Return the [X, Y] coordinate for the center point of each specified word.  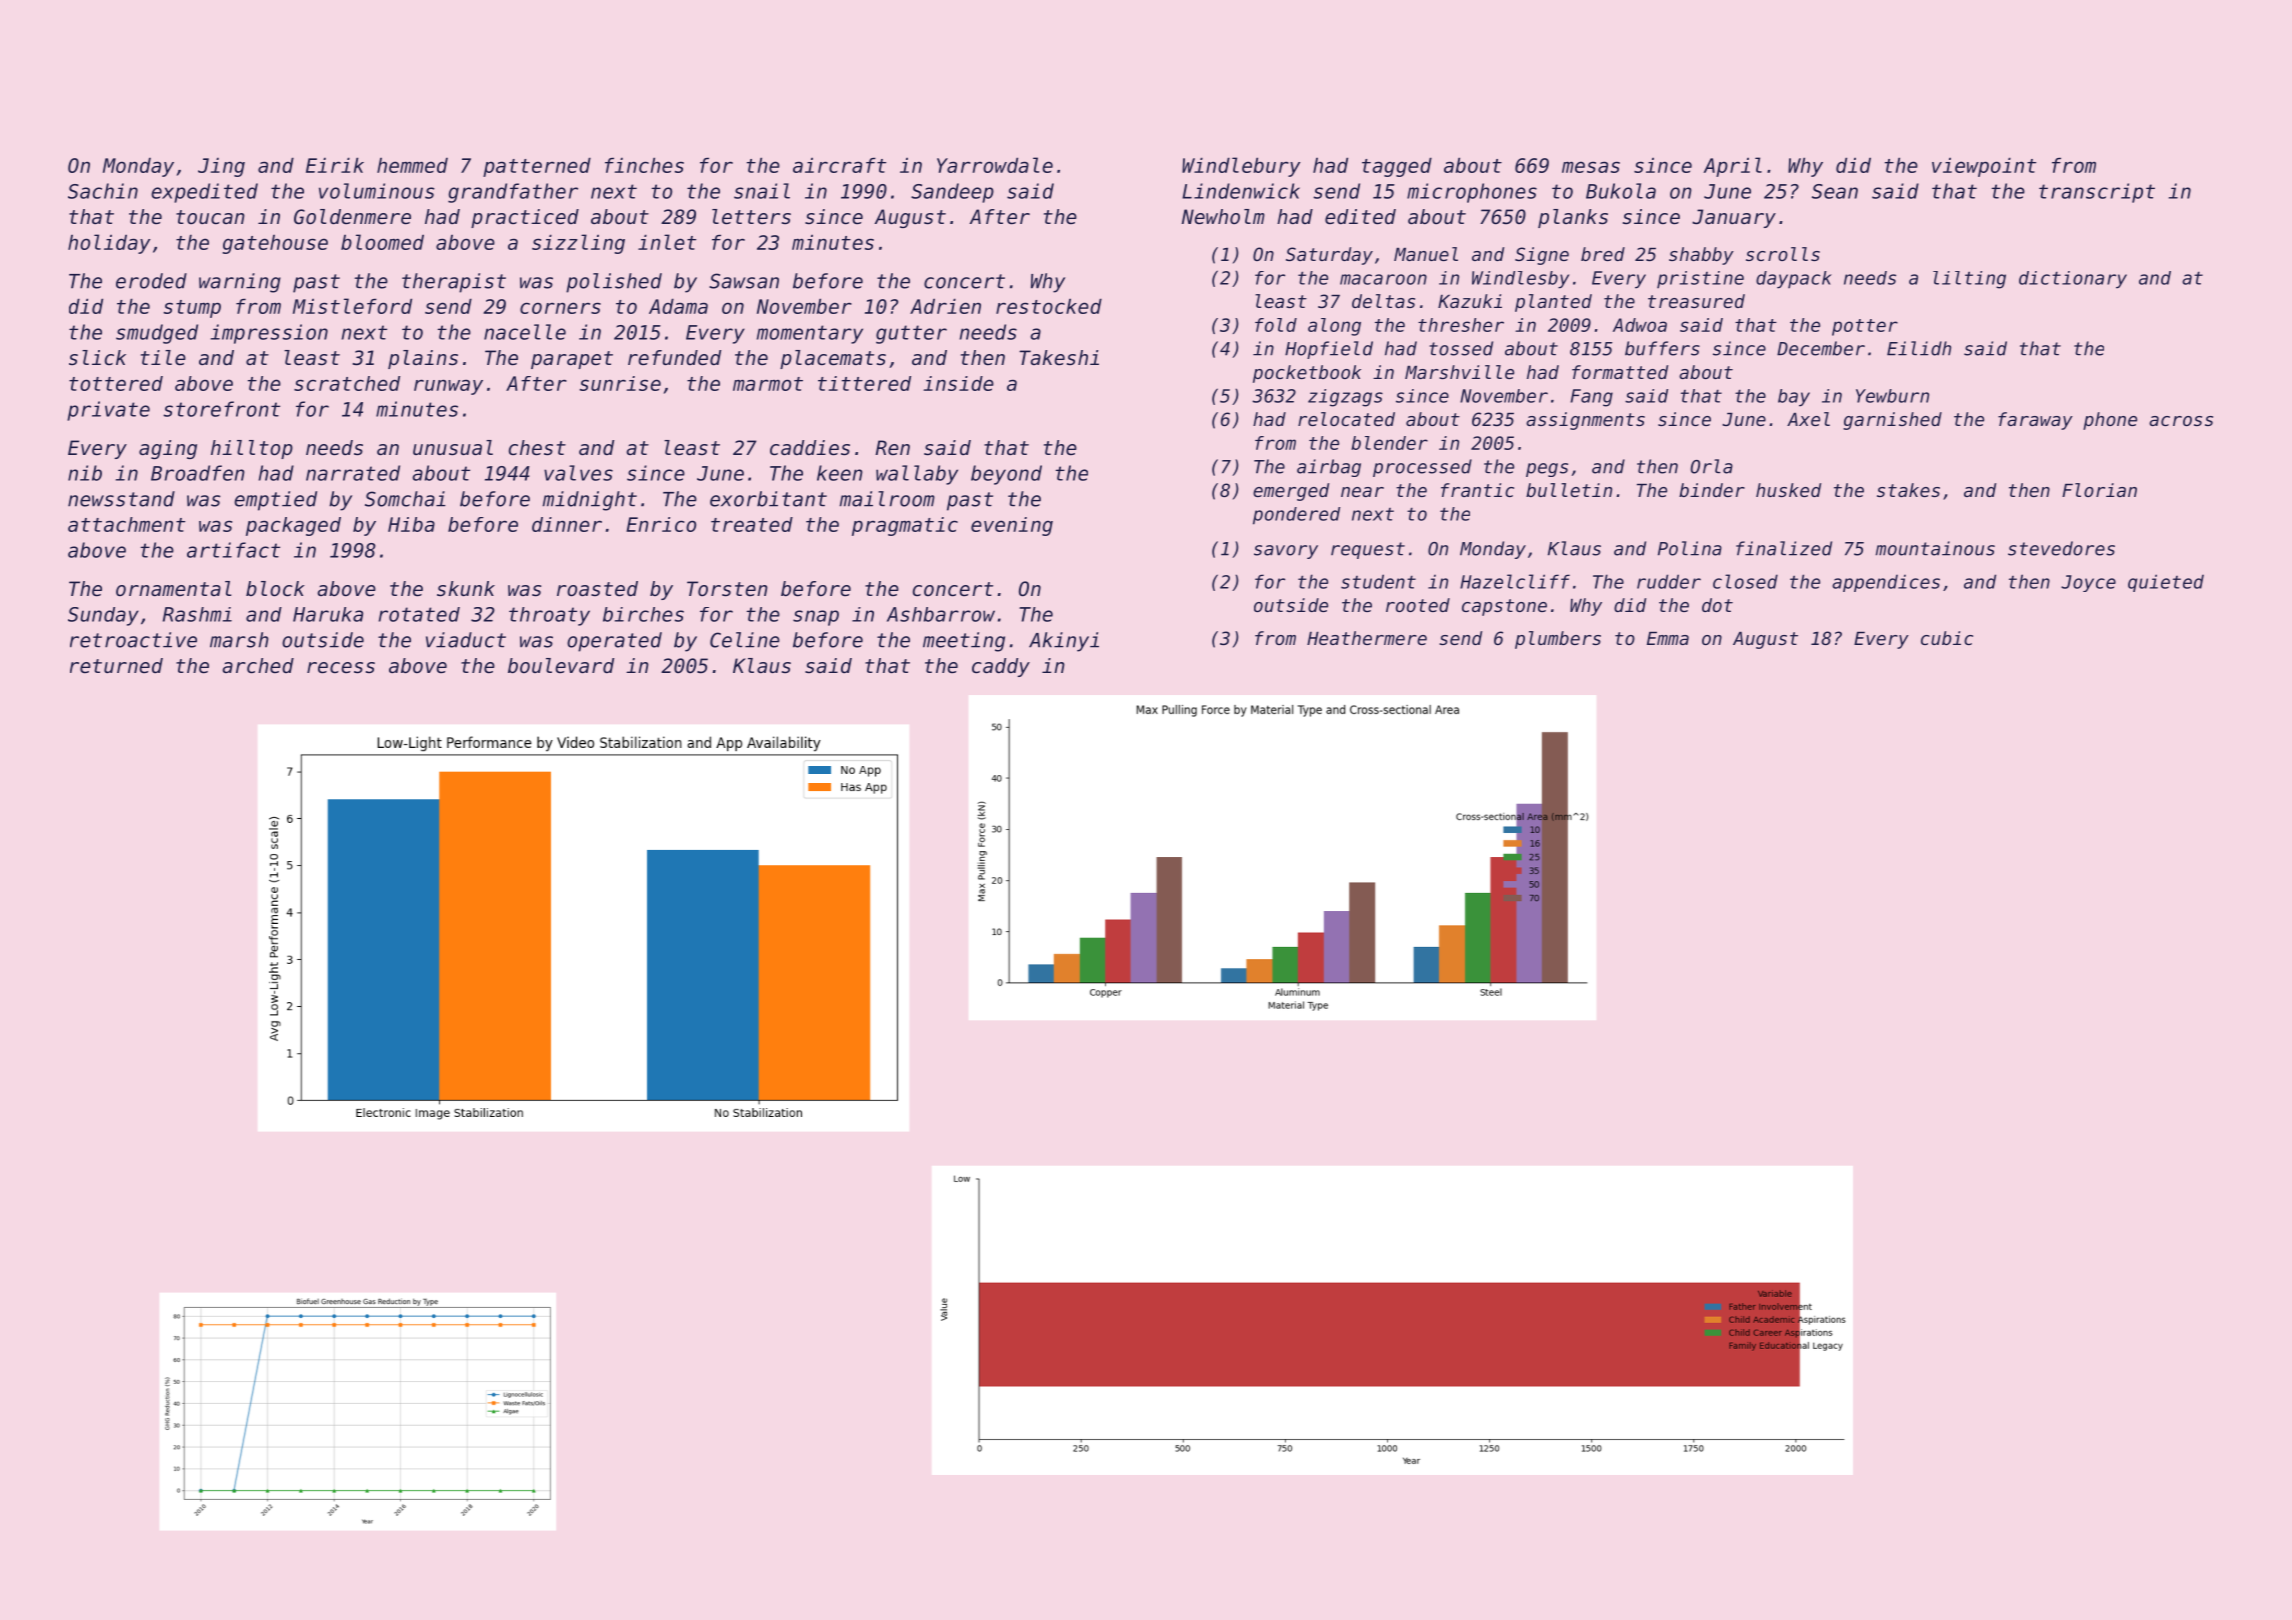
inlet [667, 242]
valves [578, 473]
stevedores [2061, 548]
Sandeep [952, 193]
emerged [1291, 492]
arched [258, 666]
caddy [1001, 667]
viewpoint [1984, 167]
